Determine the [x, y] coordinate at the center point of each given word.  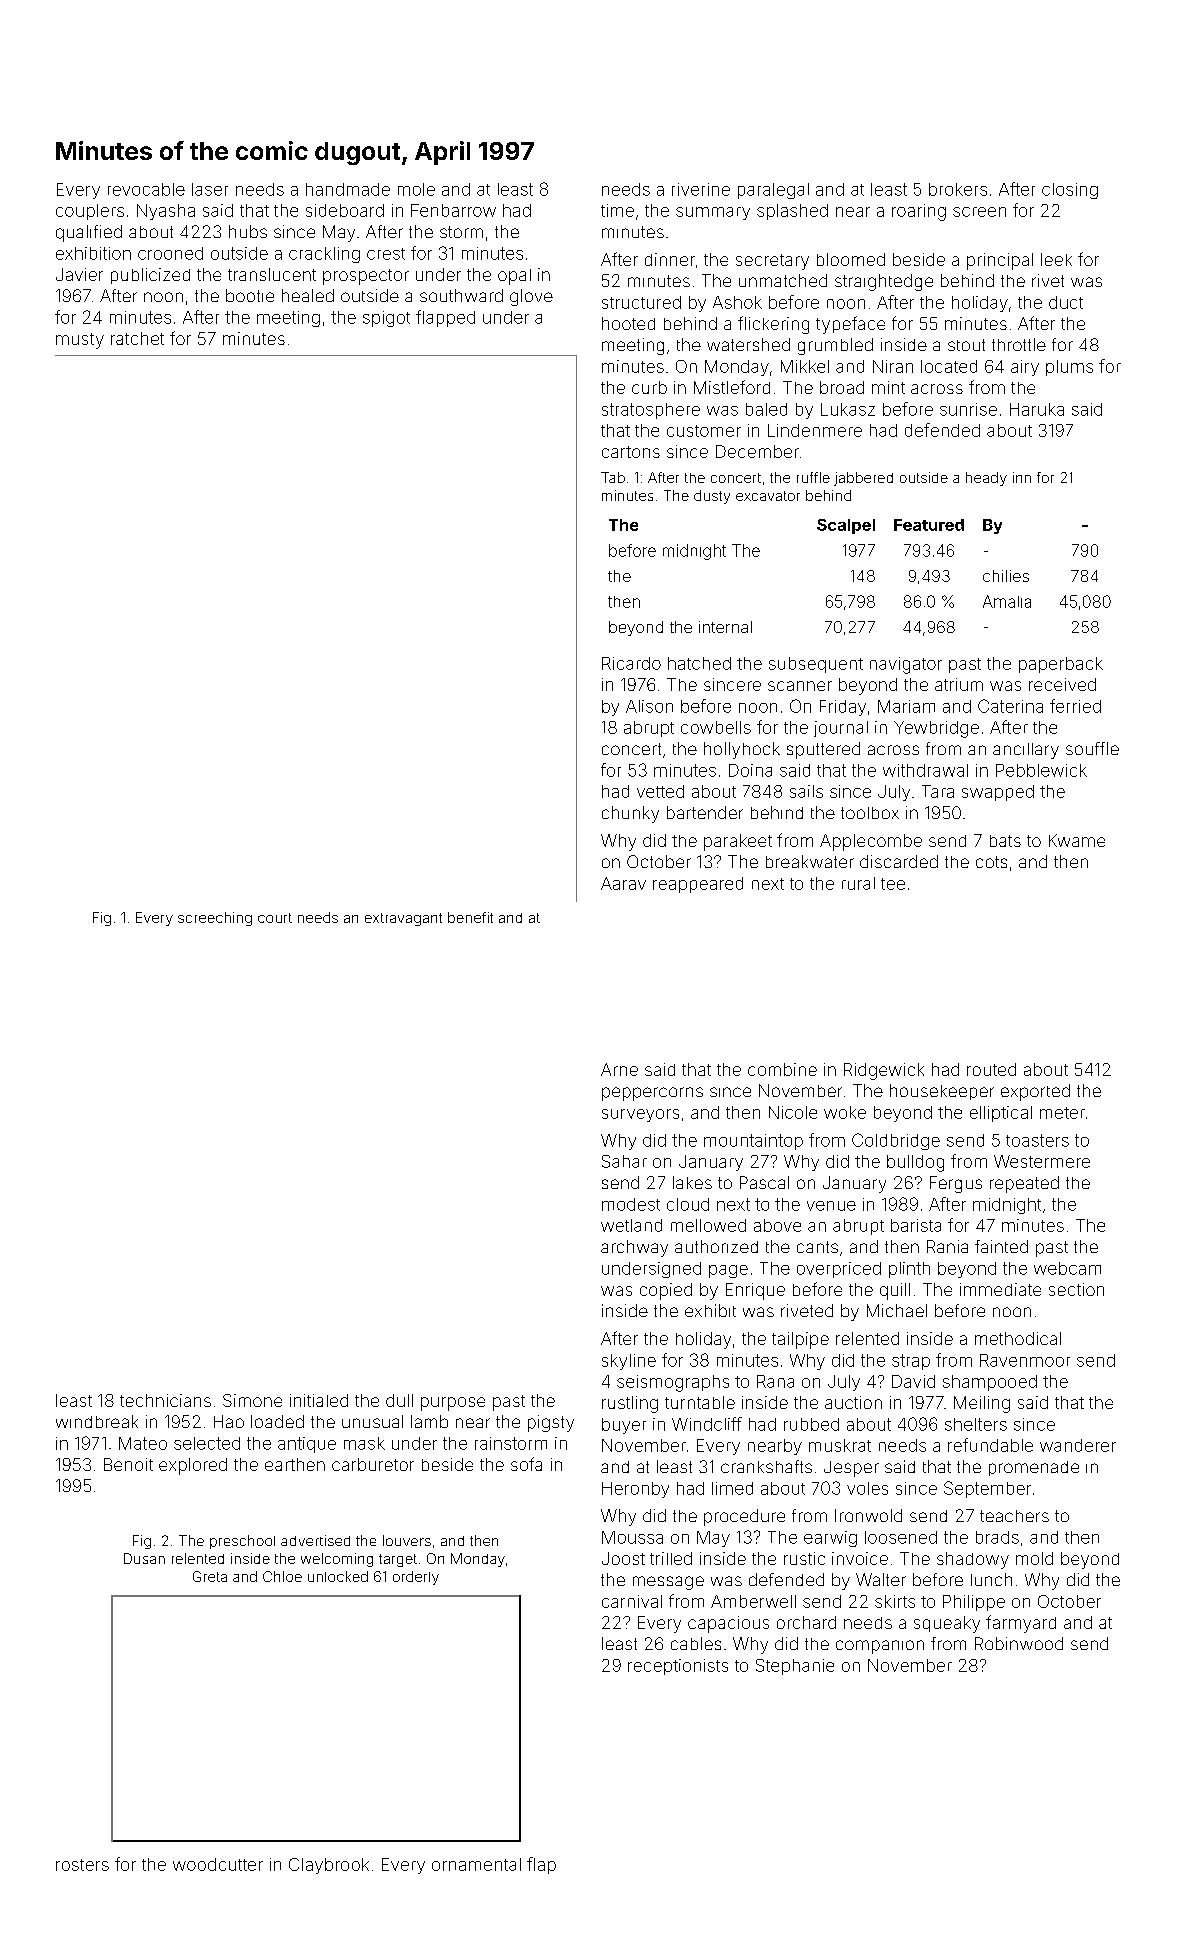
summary [713, 213]
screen [979, 212]
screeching [215, 919]
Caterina [1010, 706]
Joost [623, 1558]
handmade [348, 189]
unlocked [338, 1576]
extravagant [403, 919]
